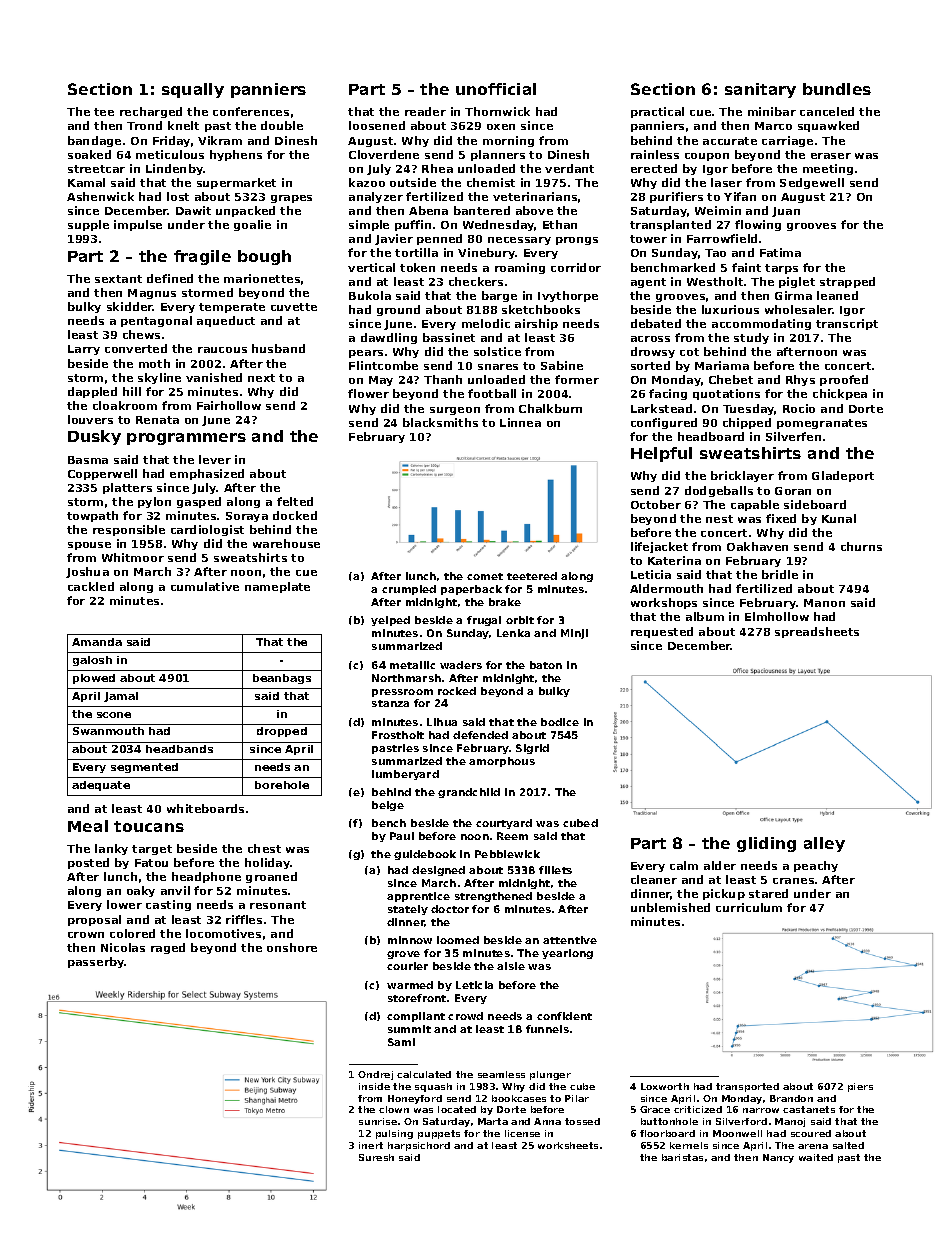 Image resolution: width=952 pixels, height=1233 pixels. Describe the element at coordinates (88, 863) in the document. I see `posted` at that location.
